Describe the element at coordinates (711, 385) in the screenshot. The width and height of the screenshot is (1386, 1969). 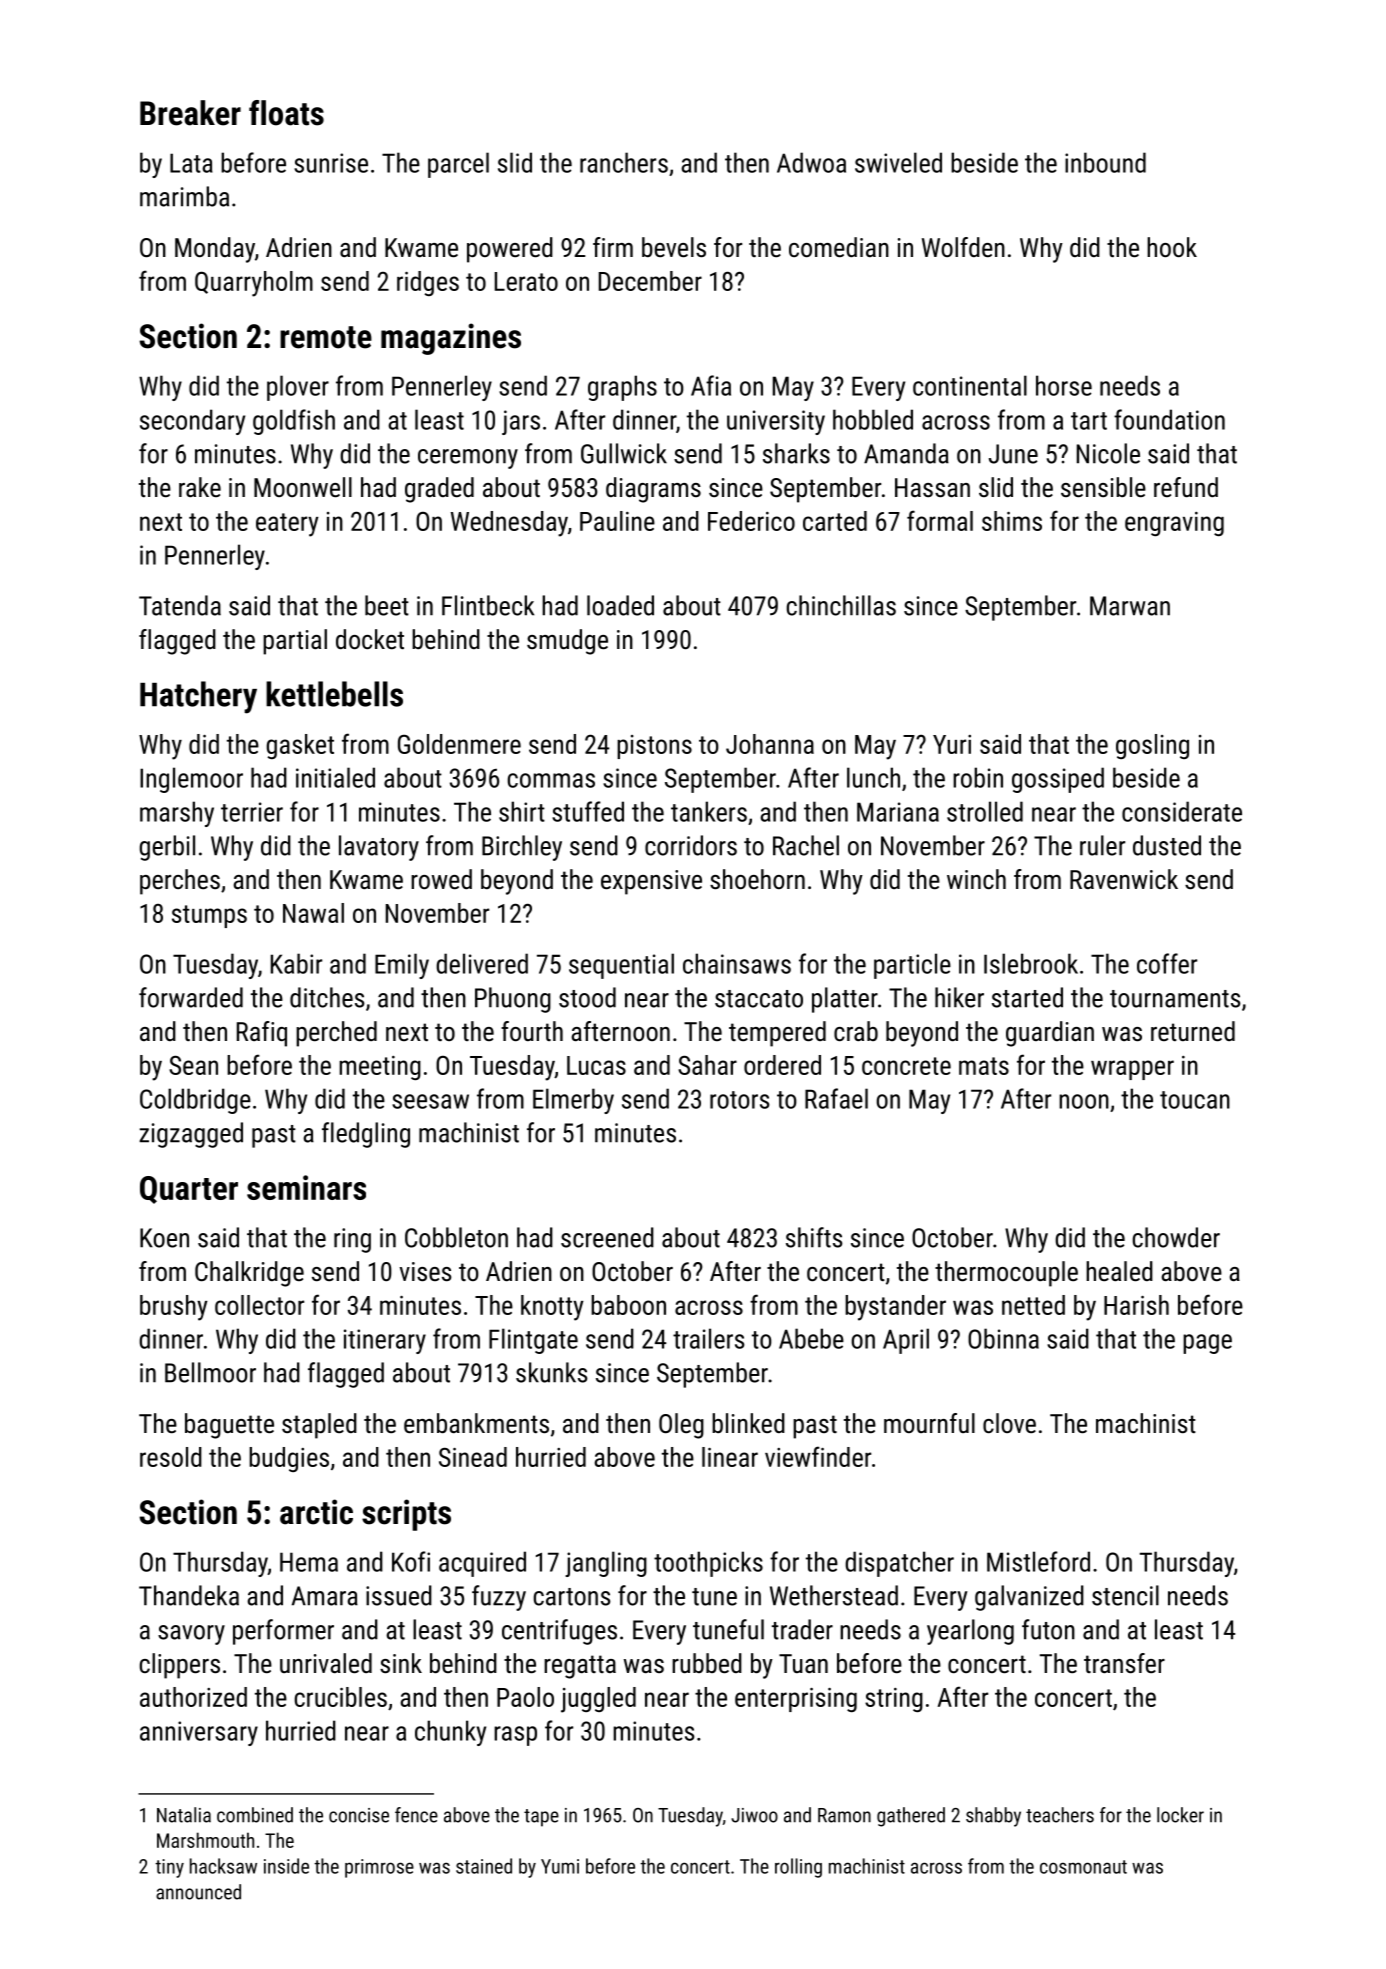
I see `Afia` at that location.
